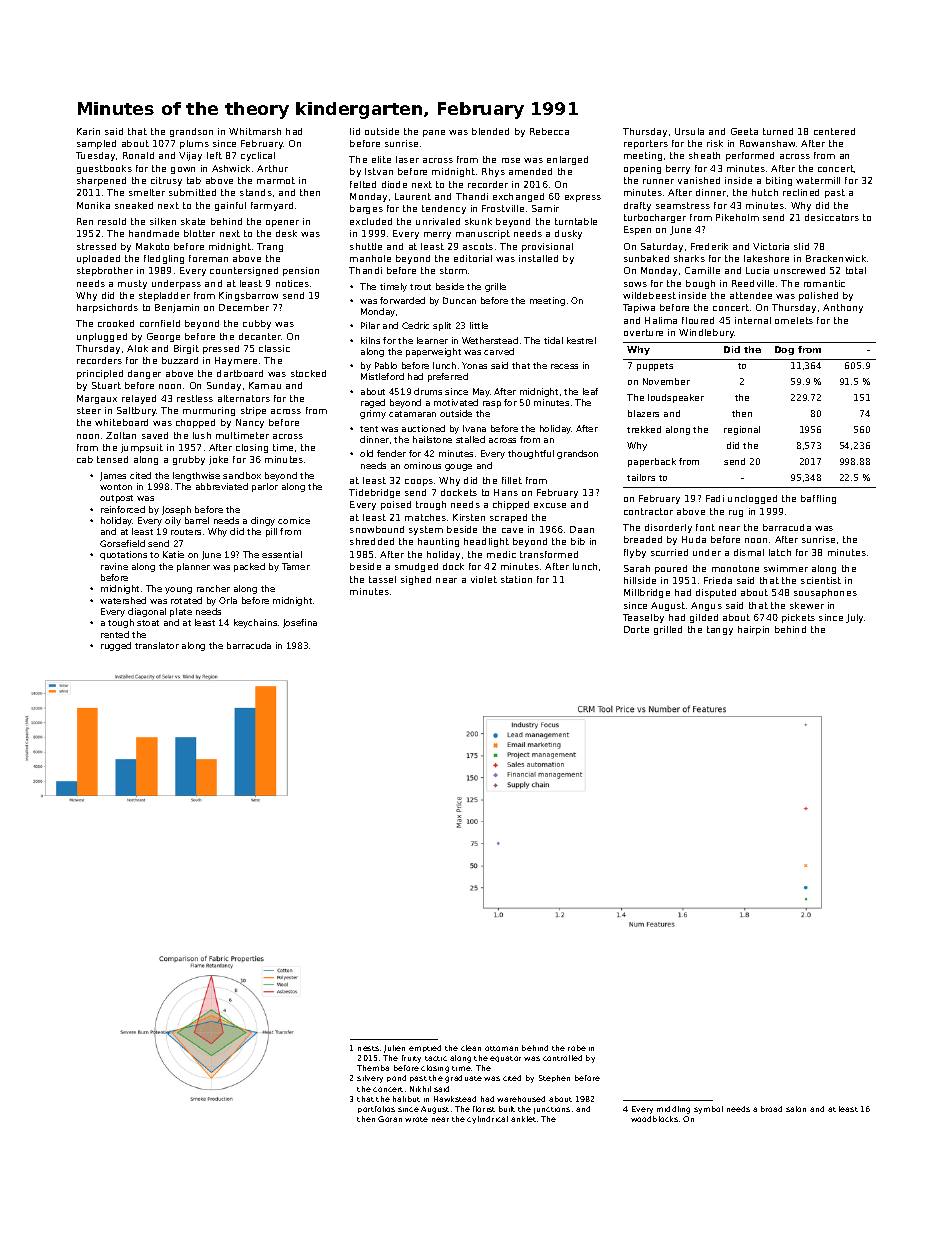  Describe the element at coordinates (370, 1079) in the image. I see `silvery` at that location.
